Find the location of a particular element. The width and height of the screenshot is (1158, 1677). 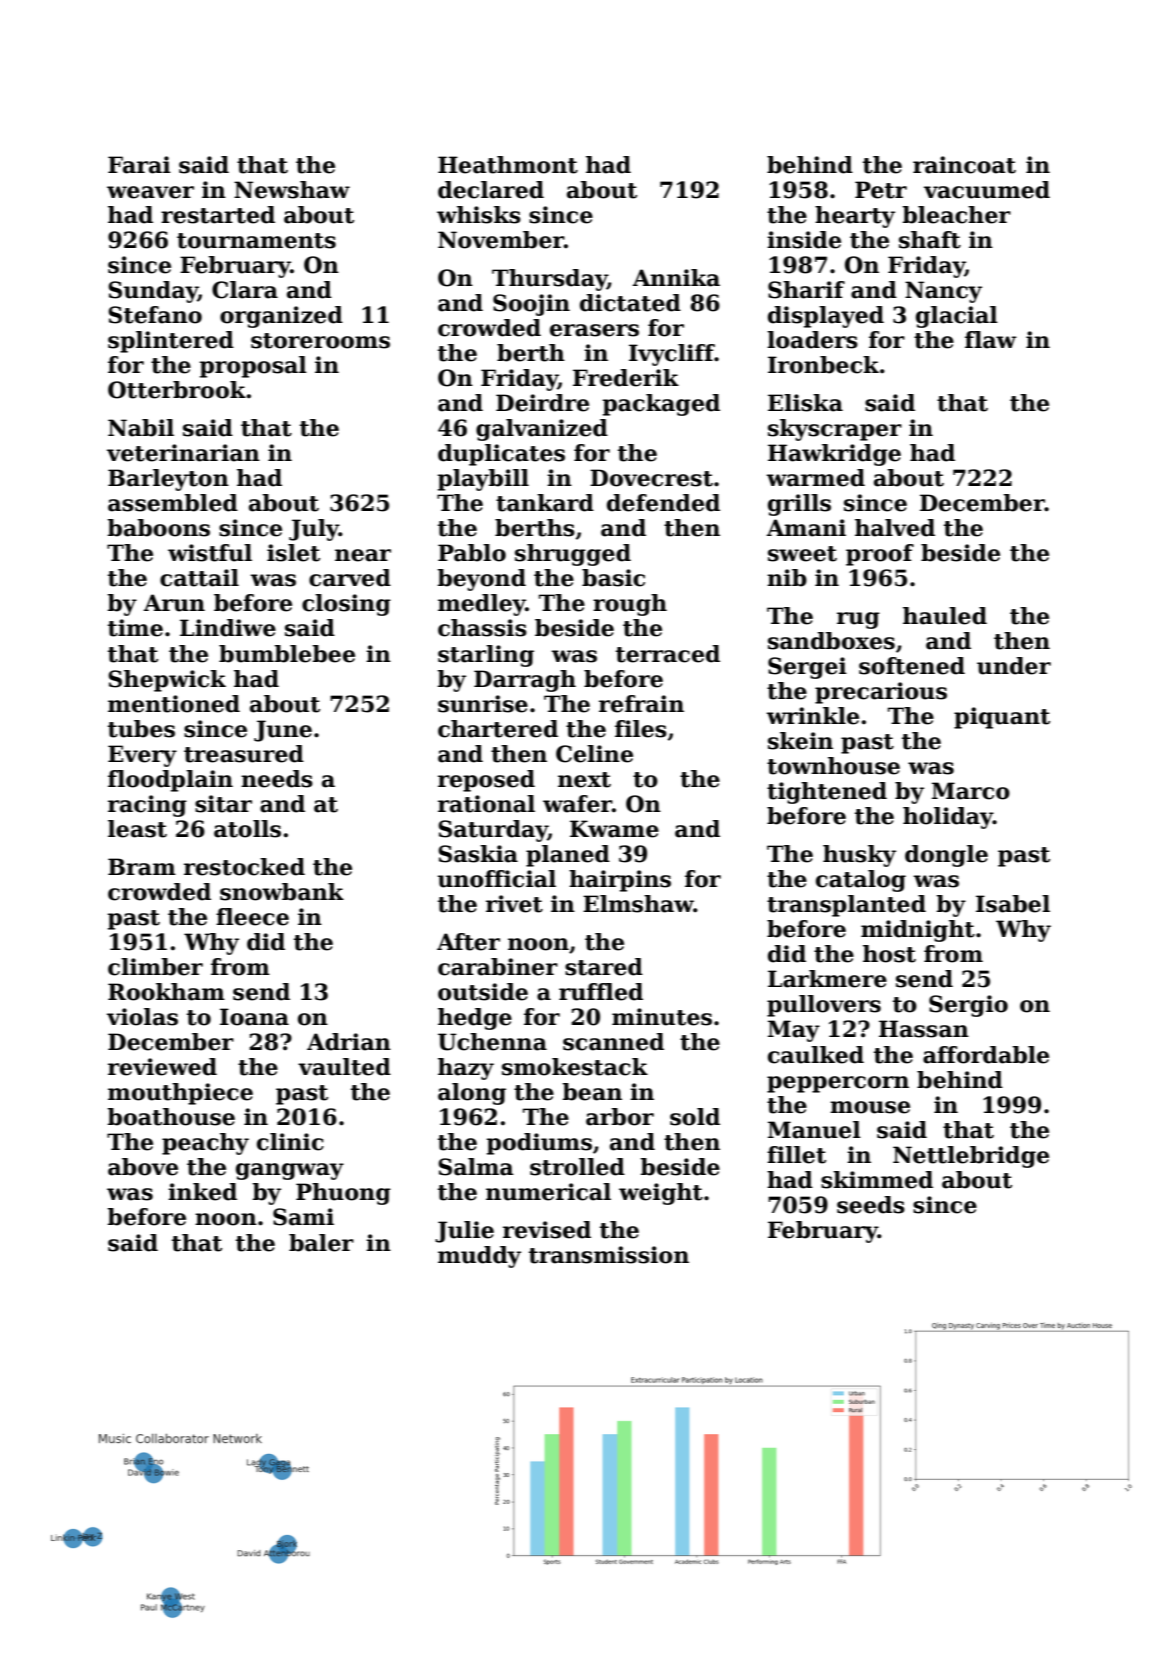

skyscraper is located at coordinates (835, 430).
